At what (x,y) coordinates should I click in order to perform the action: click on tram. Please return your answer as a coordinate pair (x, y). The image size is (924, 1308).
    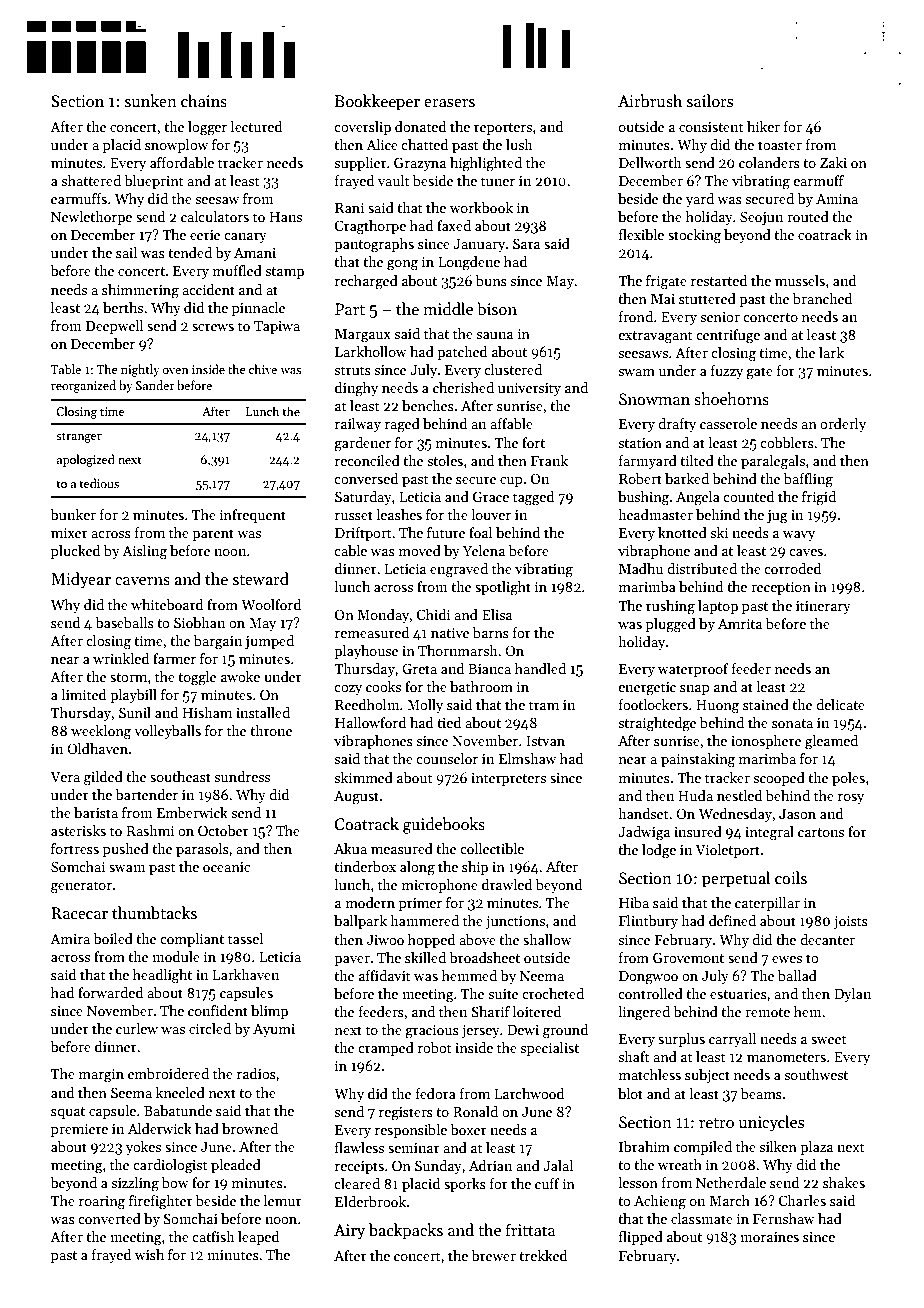
    Looking at the image, I should click on (544, 705).
